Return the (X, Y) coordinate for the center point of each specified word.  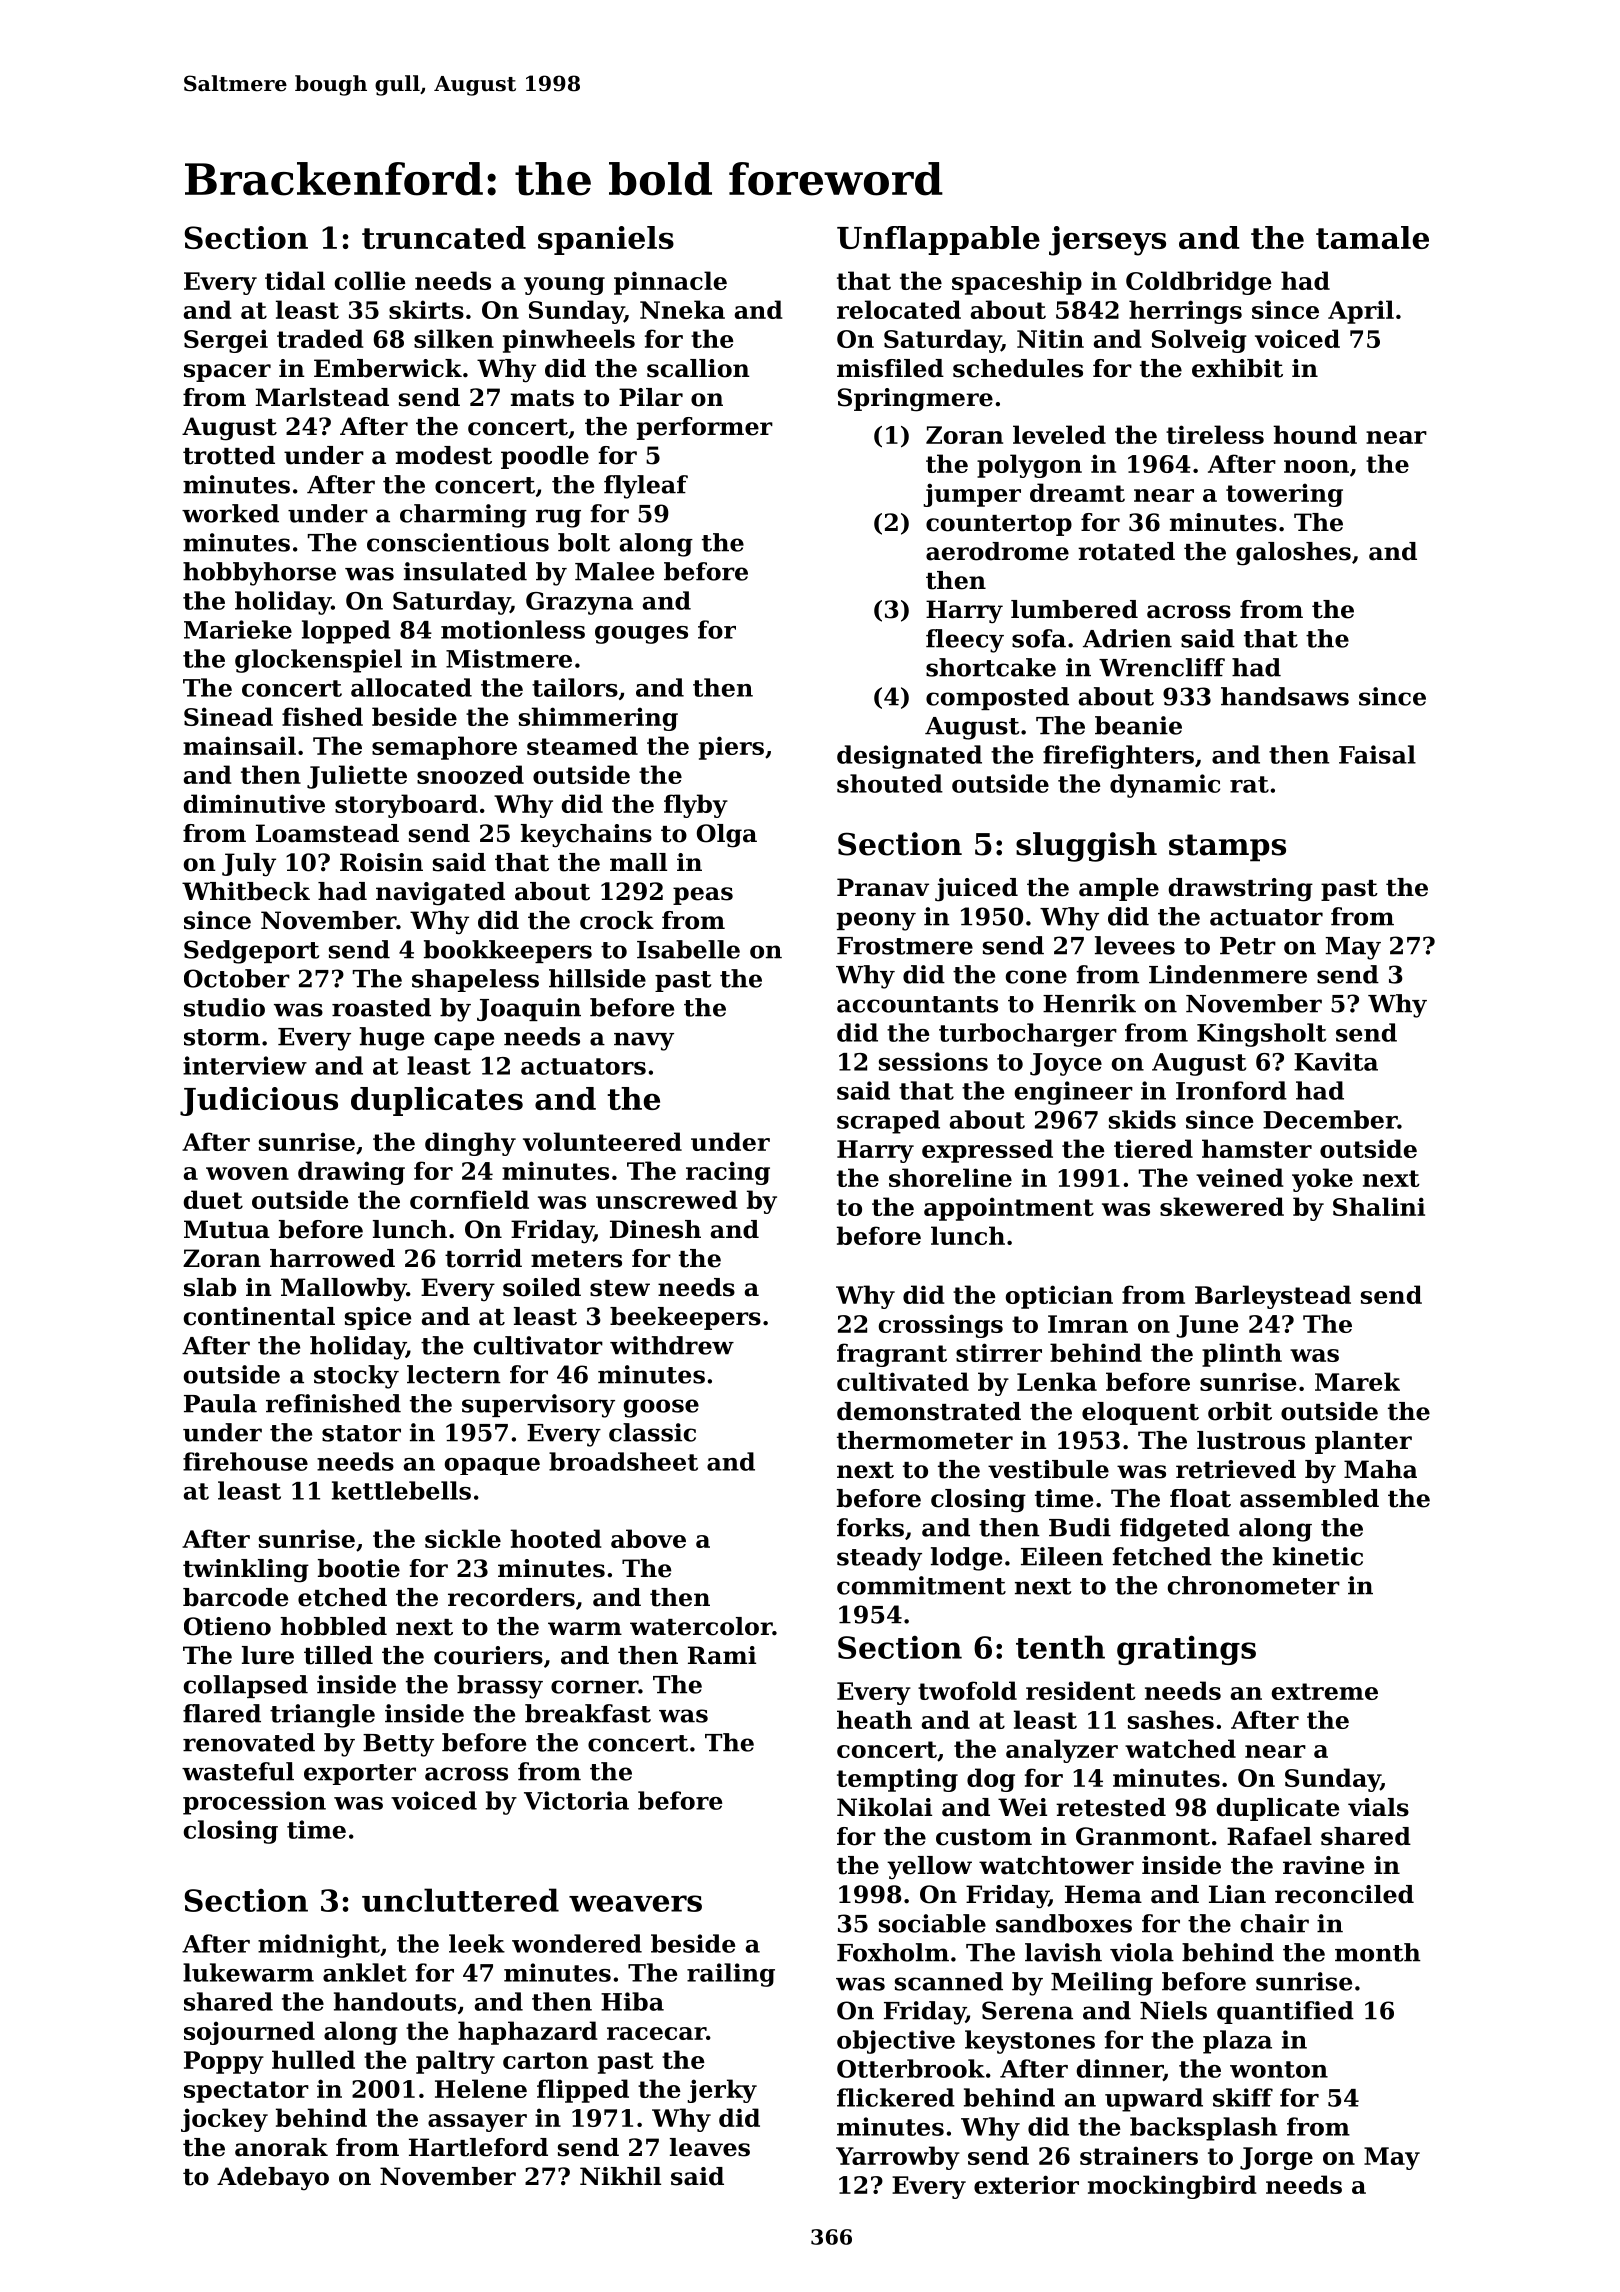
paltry (455, 2062)
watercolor (701, 1626)
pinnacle (670, 283)
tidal (295, 280)
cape (464, 1041)
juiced (976, 890)
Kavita (1336, 1061)
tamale (1372, 237)
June (1207, 1326)
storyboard (406, 806)
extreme (1325, 1691)
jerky (722, 2091)
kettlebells (401, 1490)
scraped (888, 1122)
